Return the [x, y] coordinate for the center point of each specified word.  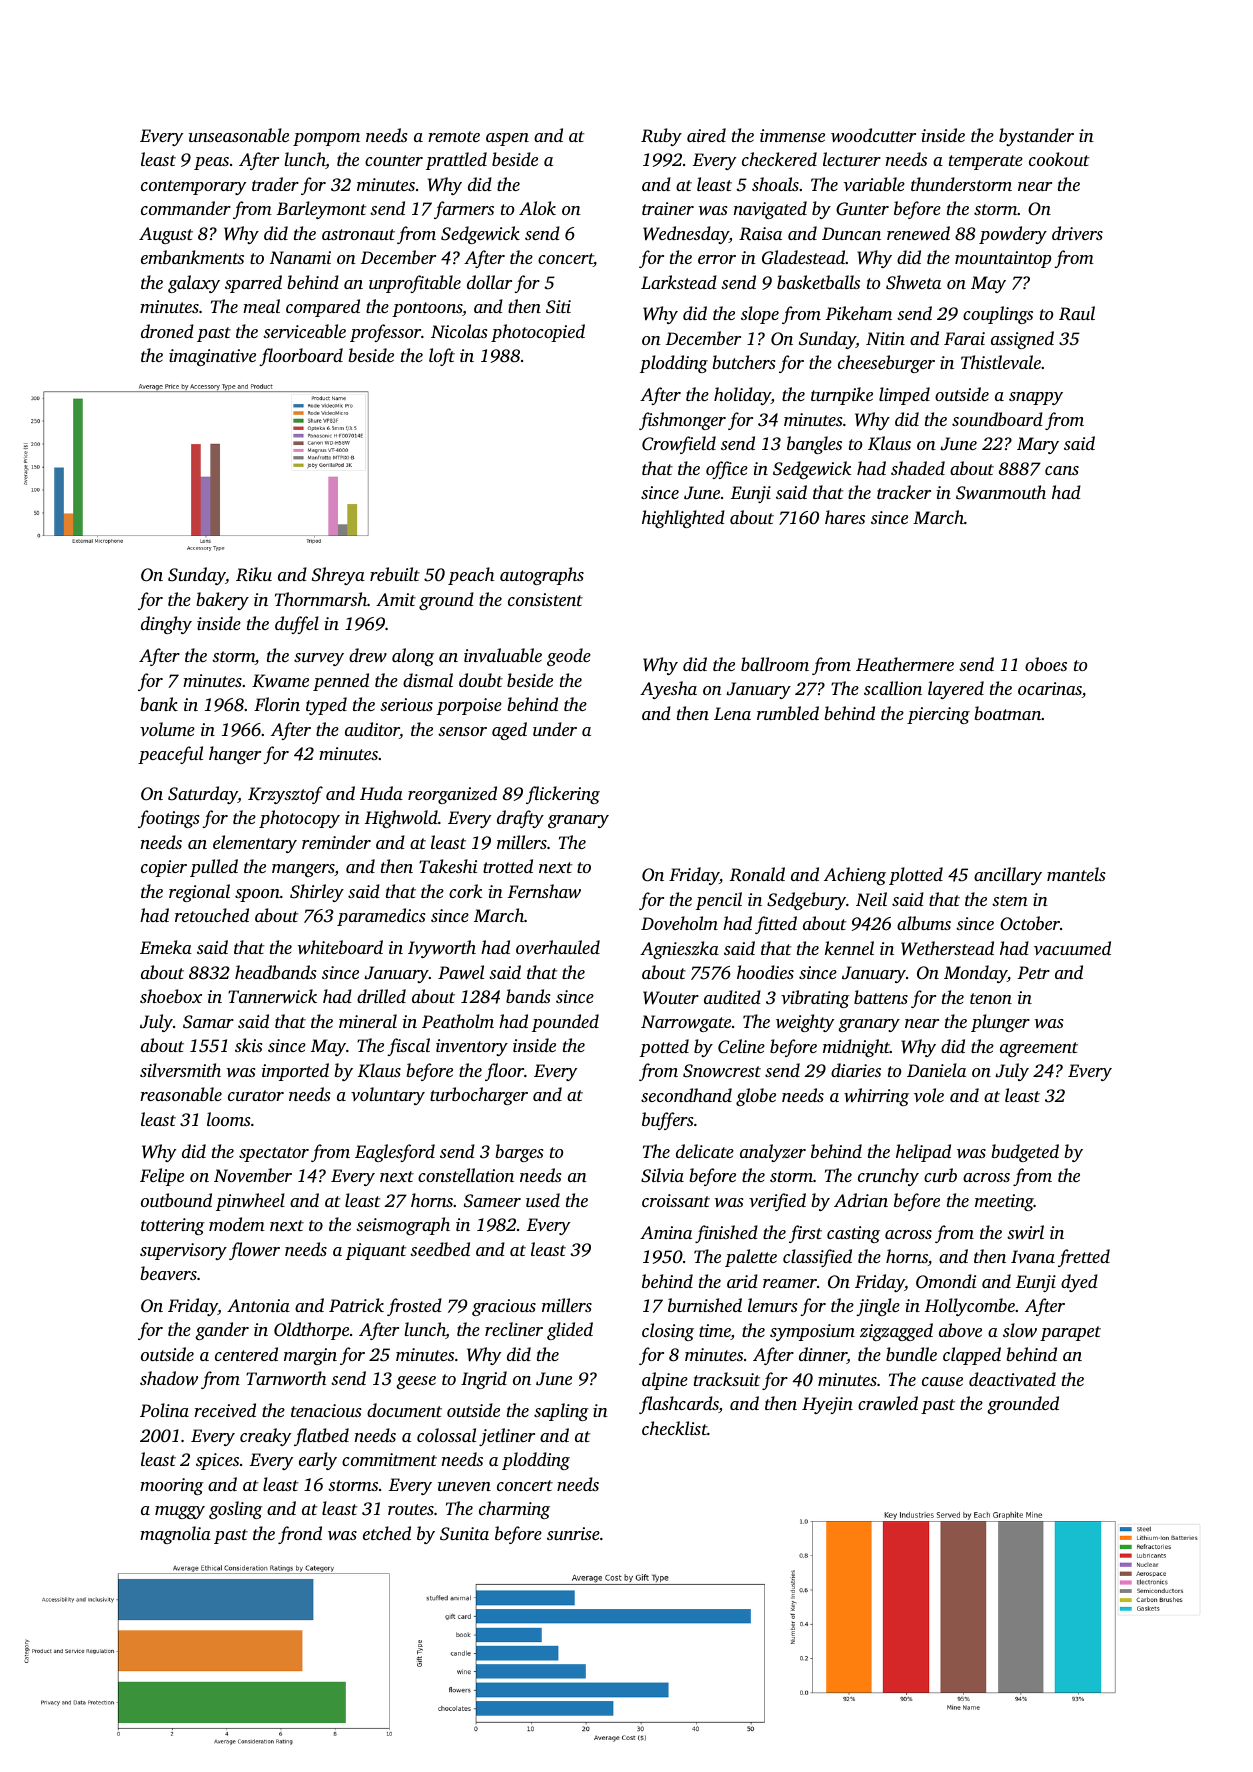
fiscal [408, 1047]
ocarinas [1050, 690]
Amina [666, 1232]
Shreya [338, 576]
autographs [542, 576]
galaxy [194, 284]
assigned [1022, 340]
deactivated [1012, 1379]
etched [387, 1533]
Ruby [661, 137]
